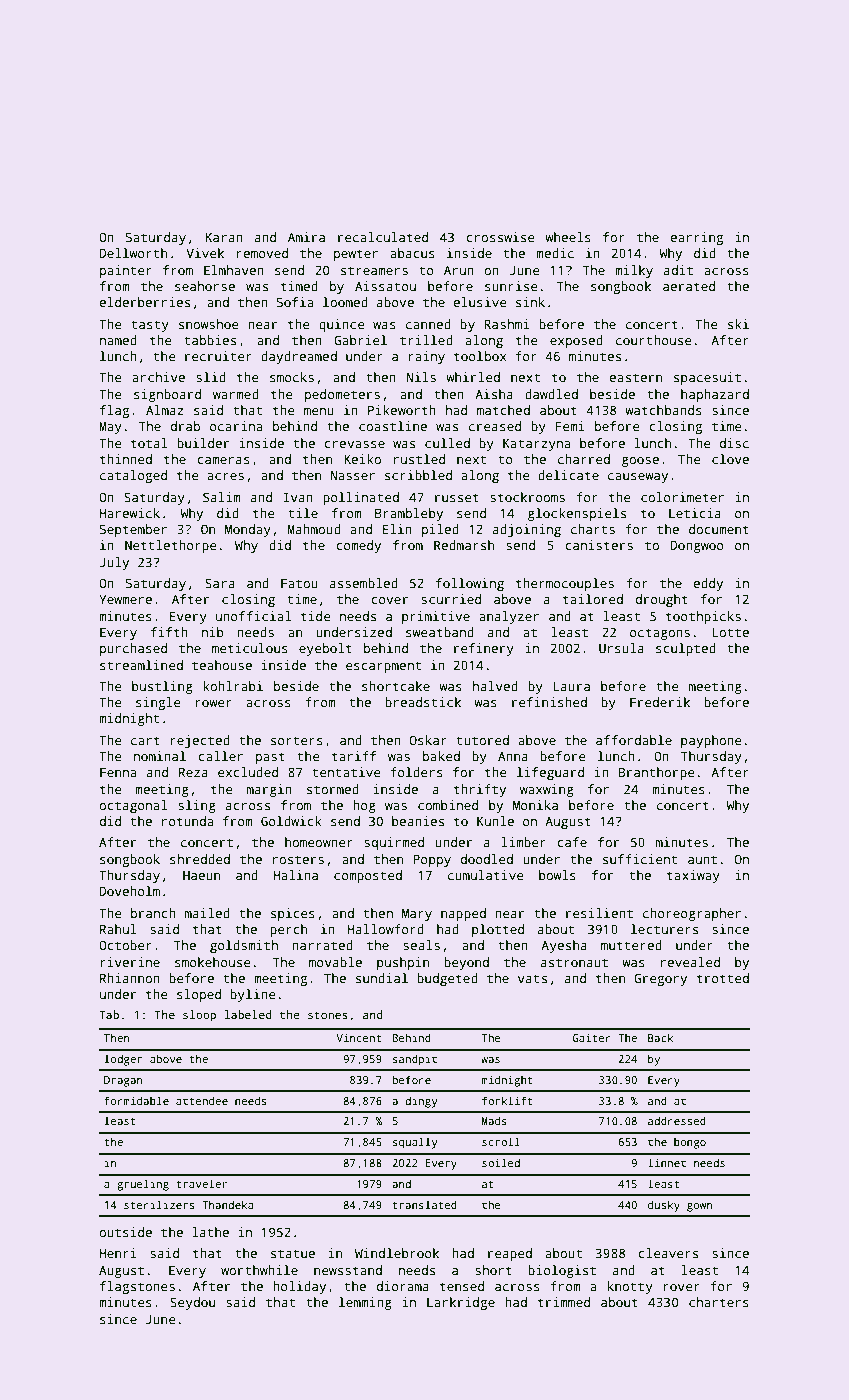 This document has height=1400, width=849. What do you see at coordinates (635, 377) in the document?
I see `eastern` at bounding box center [635, 377].
